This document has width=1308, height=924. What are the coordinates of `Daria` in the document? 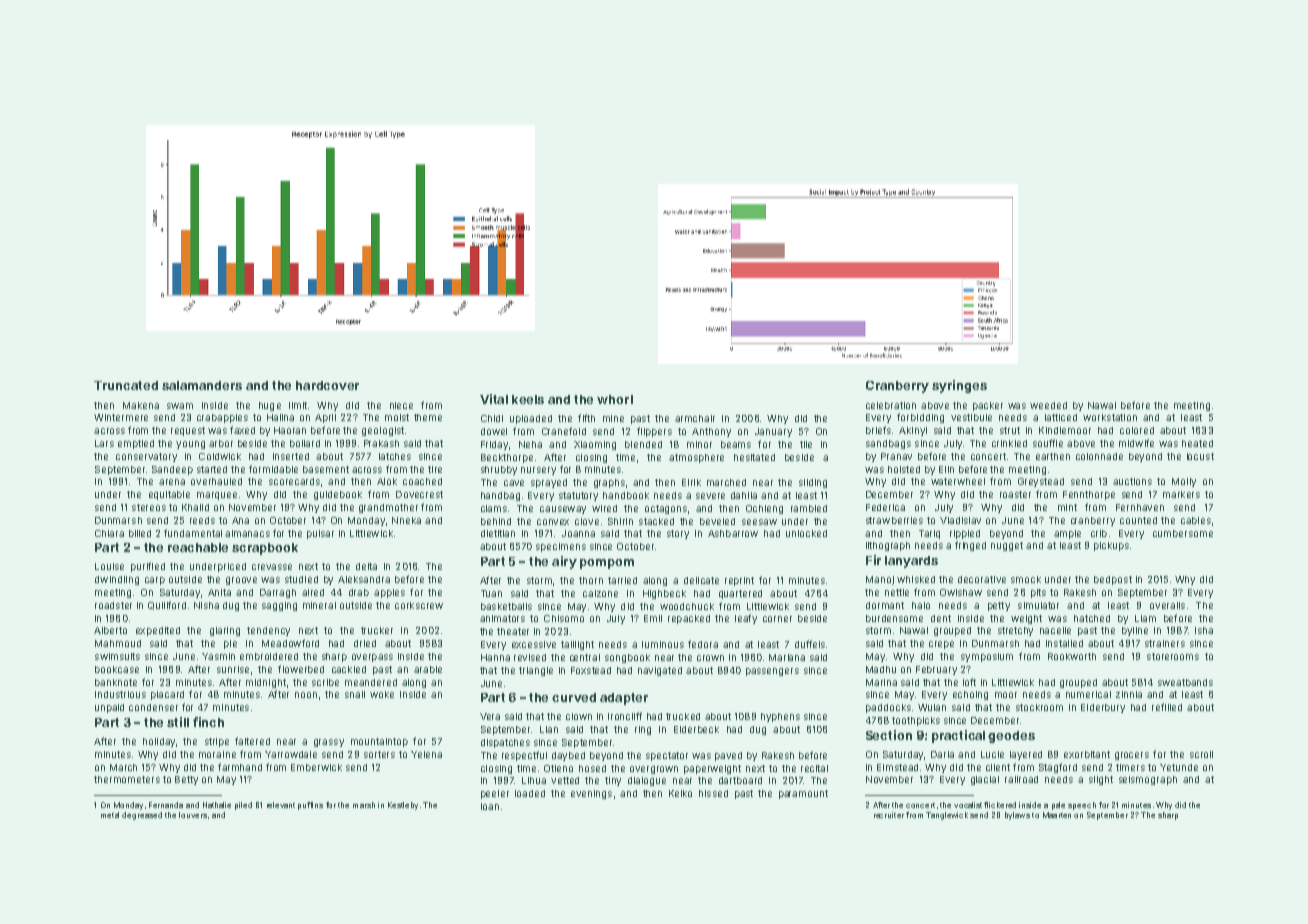 It's located at (942, 754).
